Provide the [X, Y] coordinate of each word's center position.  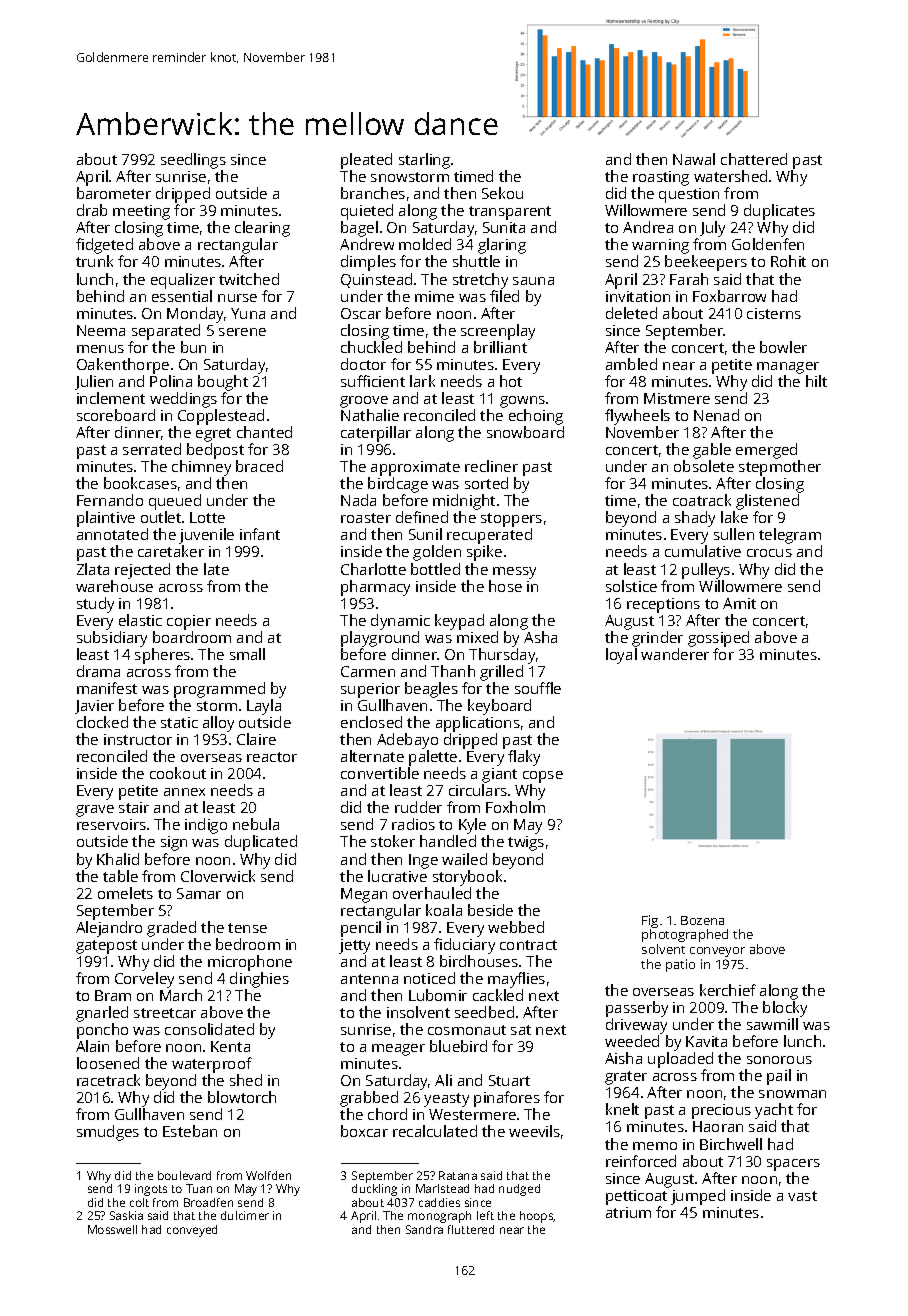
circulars [478, 790]
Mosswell [112, 1229]
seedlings [193, 161]
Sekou [502, 193]
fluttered [471, 1229]
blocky [785, 1009]
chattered [754, 159]
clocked [102, 722]
